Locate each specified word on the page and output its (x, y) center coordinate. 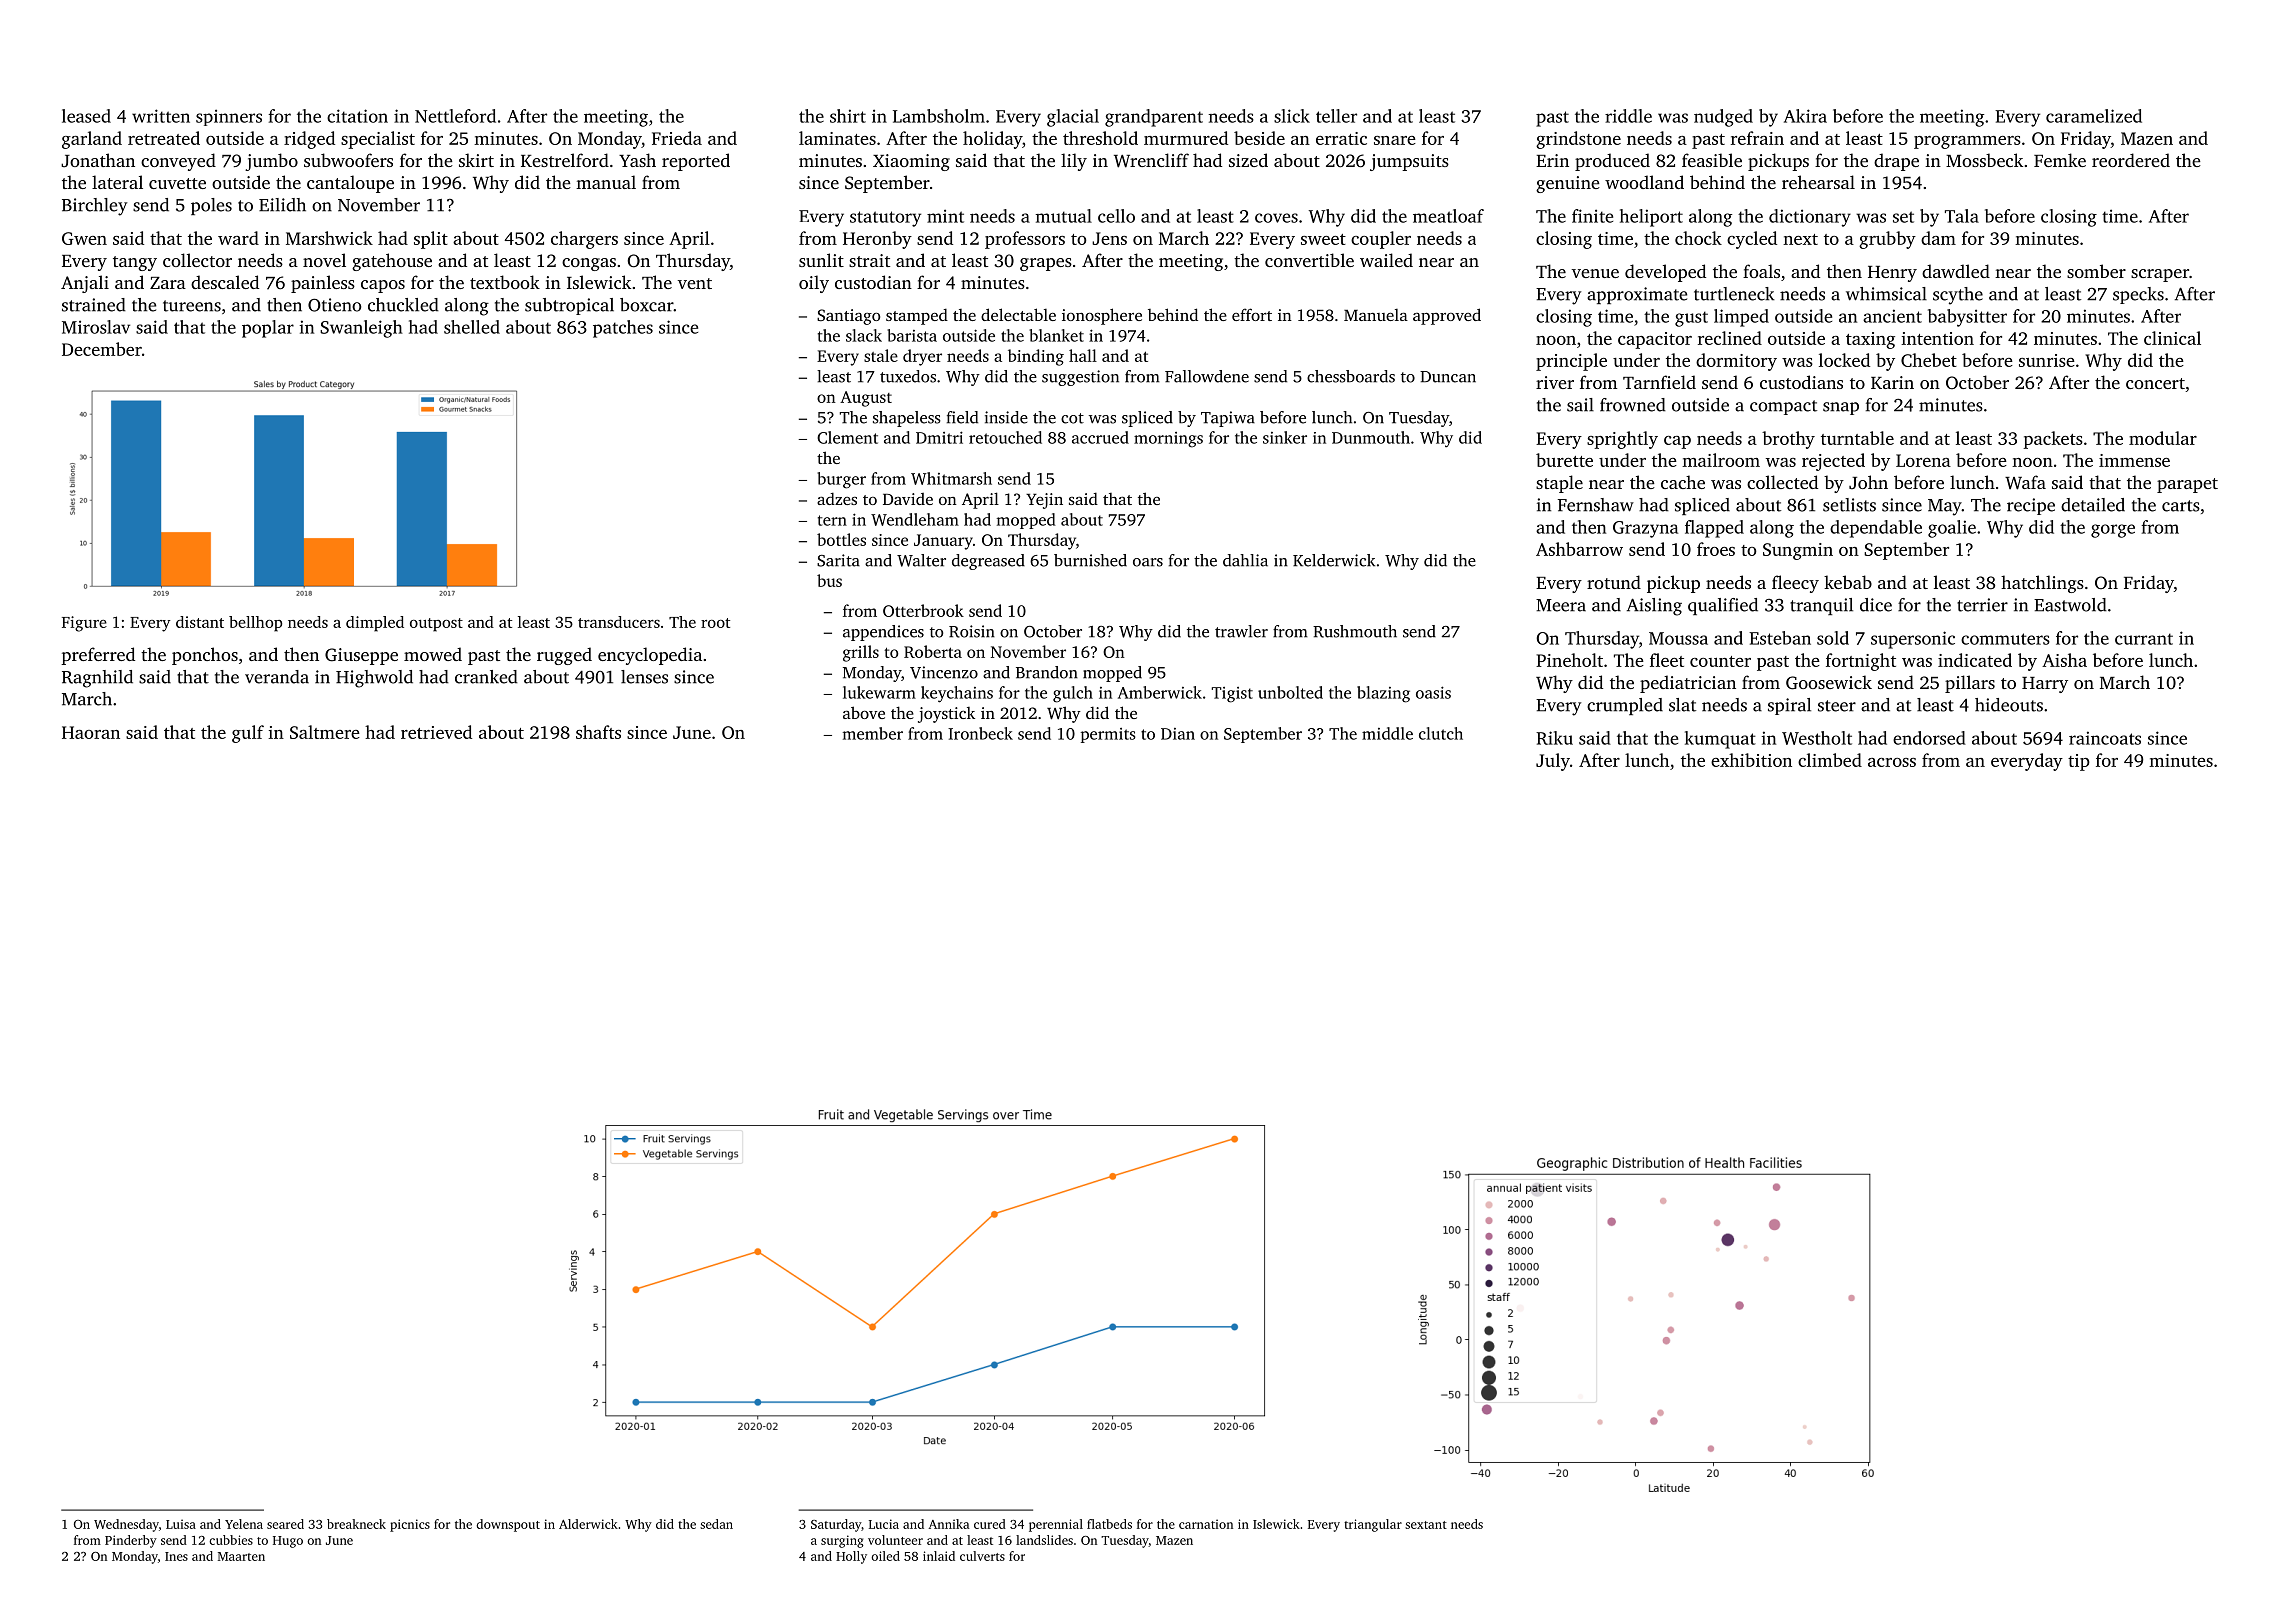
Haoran (91, 732)
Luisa (181, 1524)
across (1892, 762)
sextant (1426, 1525)
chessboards (1351, 376)
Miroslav (96, 327)
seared (285, 1524)
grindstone (1578, 140)
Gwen (84, 238)
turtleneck (1734, 294)
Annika (948, 1524)
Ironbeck (980, 733)
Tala (1962, 216)
